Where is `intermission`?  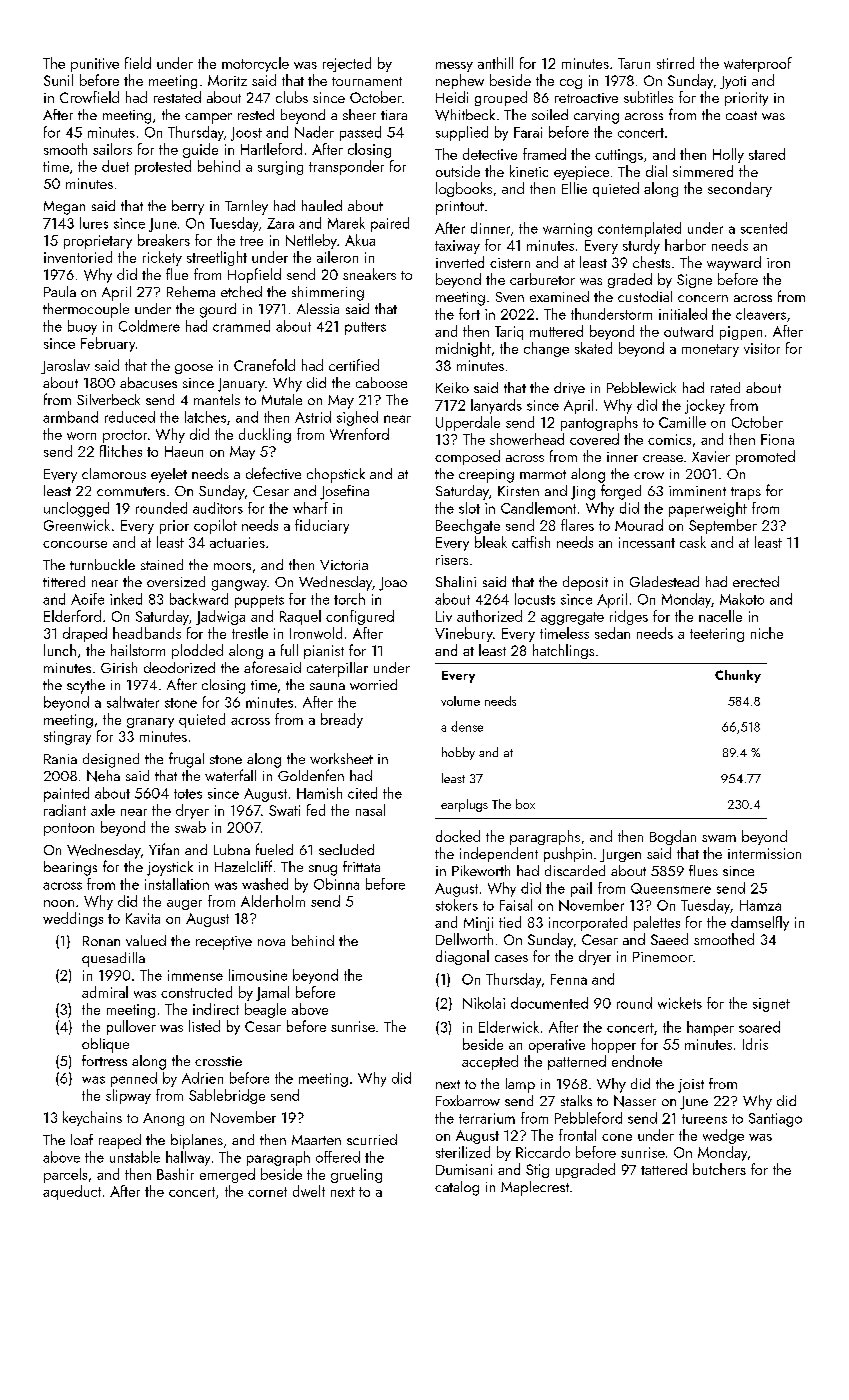 intermission is located at coordinates (764, 853).
